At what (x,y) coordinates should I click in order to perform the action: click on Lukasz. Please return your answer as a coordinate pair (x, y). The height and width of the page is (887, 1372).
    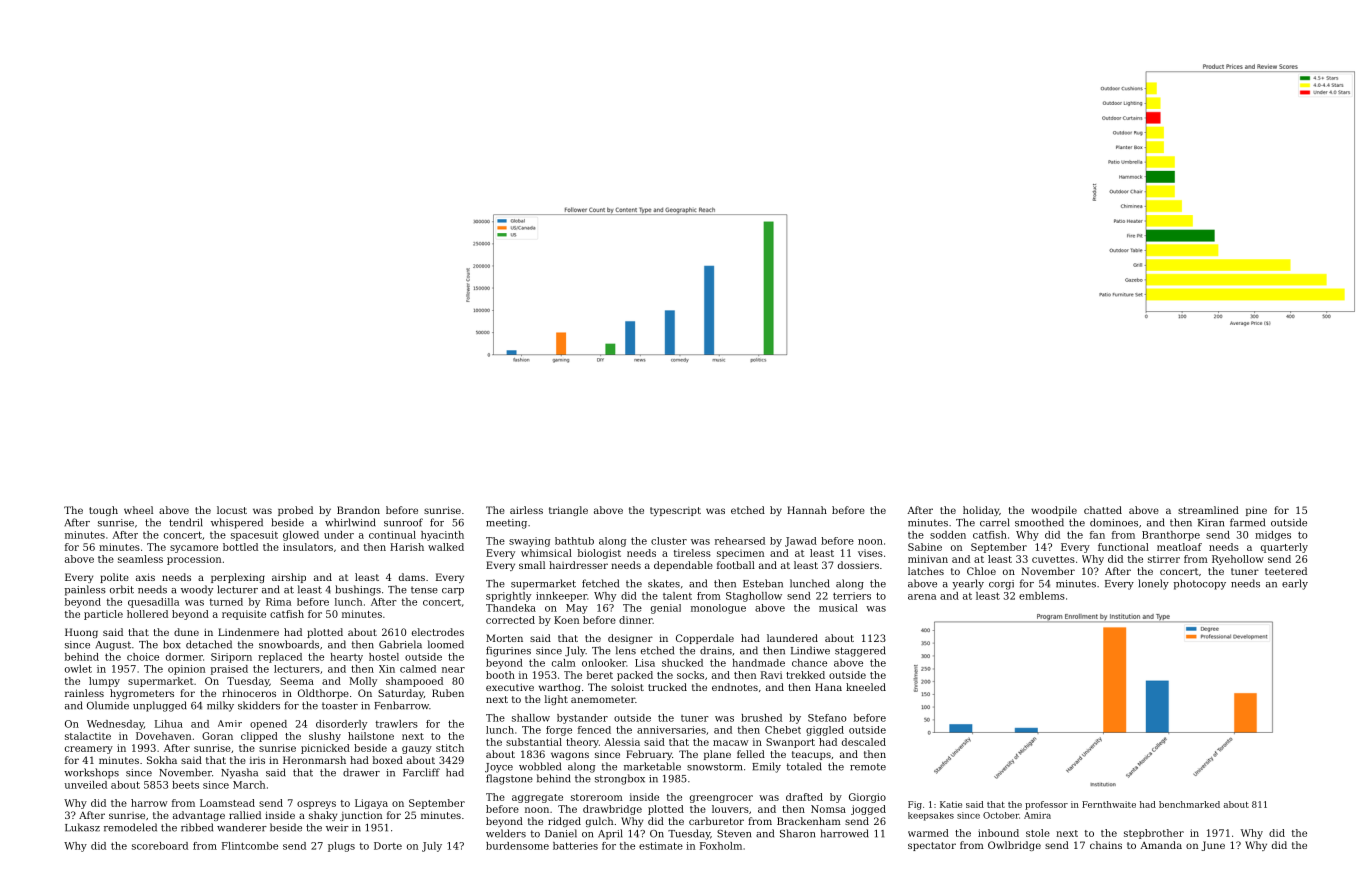
    Looking at the image, I should click on (82, 827).
